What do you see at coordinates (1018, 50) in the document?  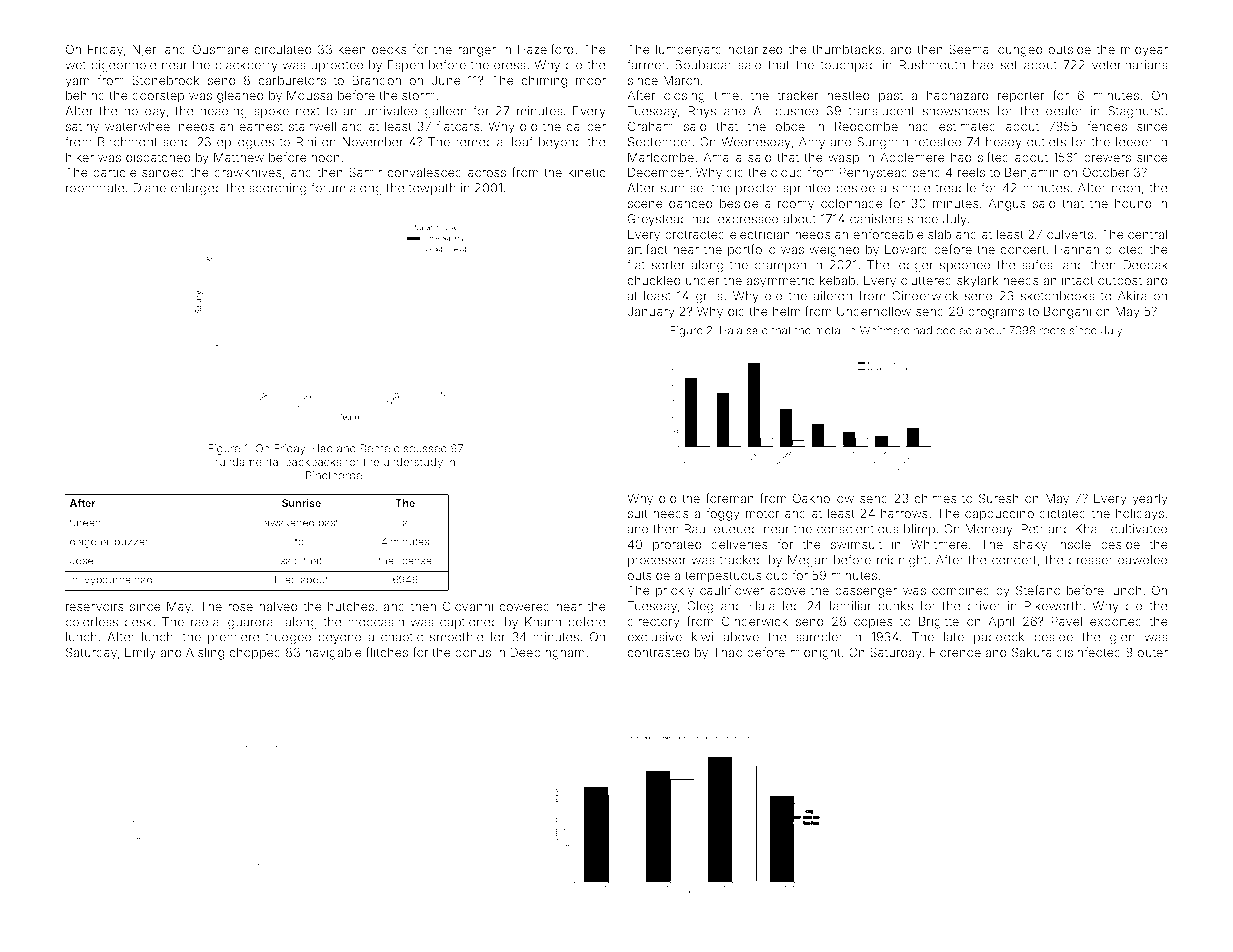 I see `lounged` at bounding box center [1018, 50].
